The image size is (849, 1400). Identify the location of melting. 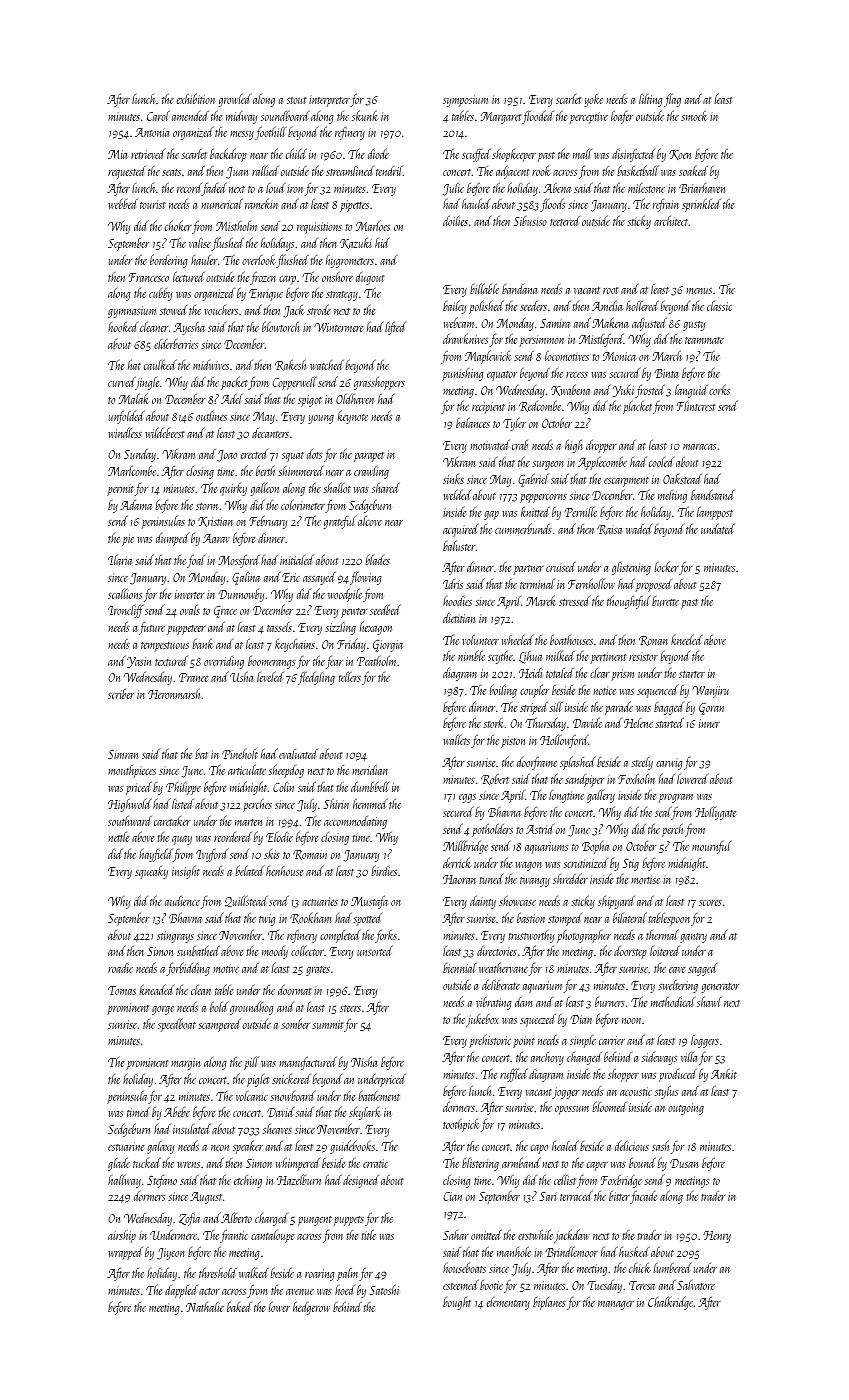
(672, 496).
